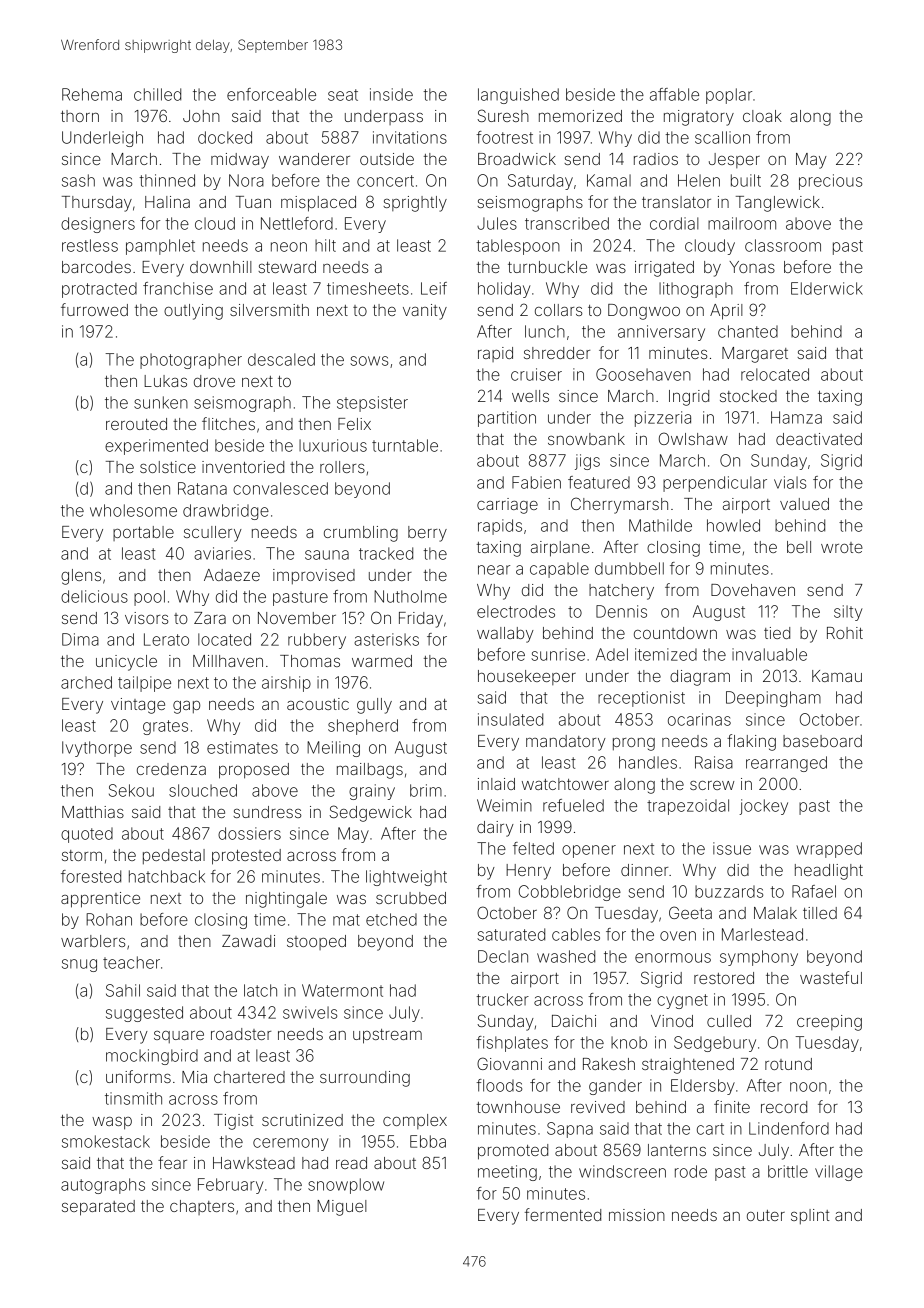 The height and width of the image is (1308, 924). What do you see at coordinates (157, 94) in the image?
I see `chilled` at bounding box center [157, 94].
